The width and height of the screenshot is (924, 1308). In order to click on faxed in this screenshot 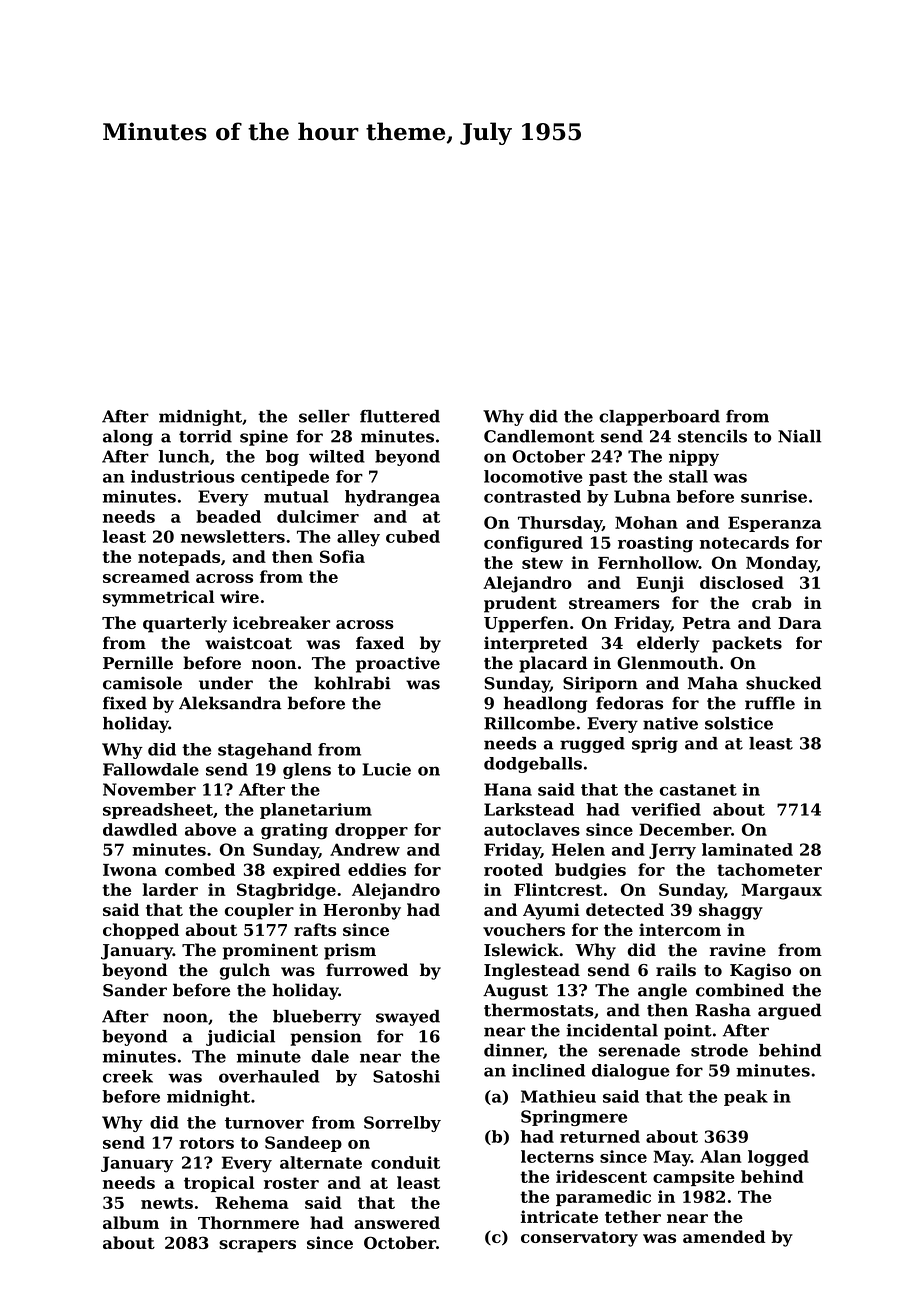, I will do `click(380, 643)`.
